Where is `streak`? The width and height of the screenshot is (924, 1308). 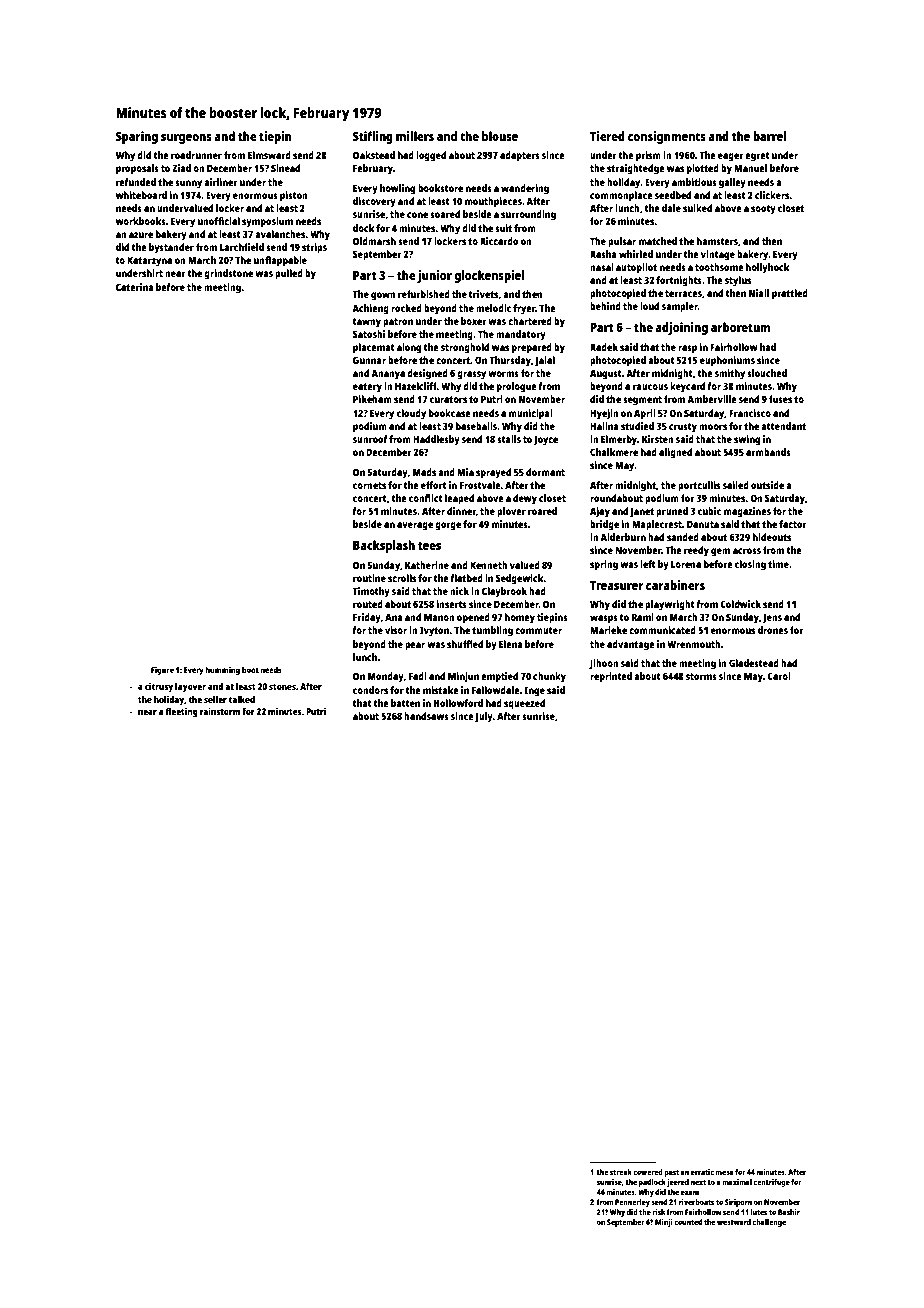
streak is located at coordinates (621, 1172).
